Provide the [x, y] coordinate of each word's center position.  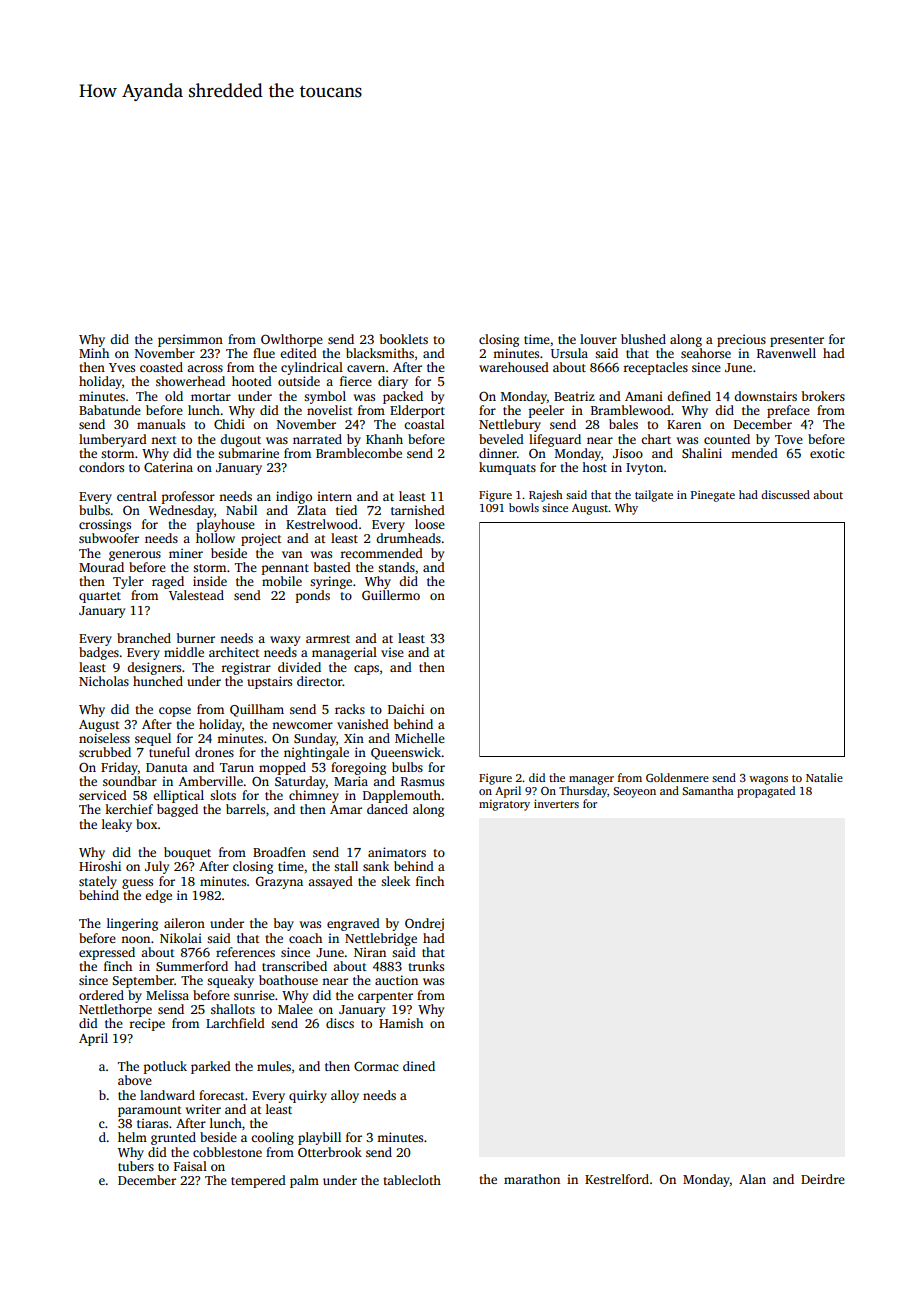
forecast [222, 1095]
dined [419, 1066]
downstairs [765, 396]
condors [101, 467]
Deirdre [823, 1179]
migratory [504, 805]
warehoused [514, 367]
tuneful [169, 752]
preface [788, 411]
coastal [424, 424]
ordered [101, 995]
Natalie [824, 777]
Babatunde [110, 410]
